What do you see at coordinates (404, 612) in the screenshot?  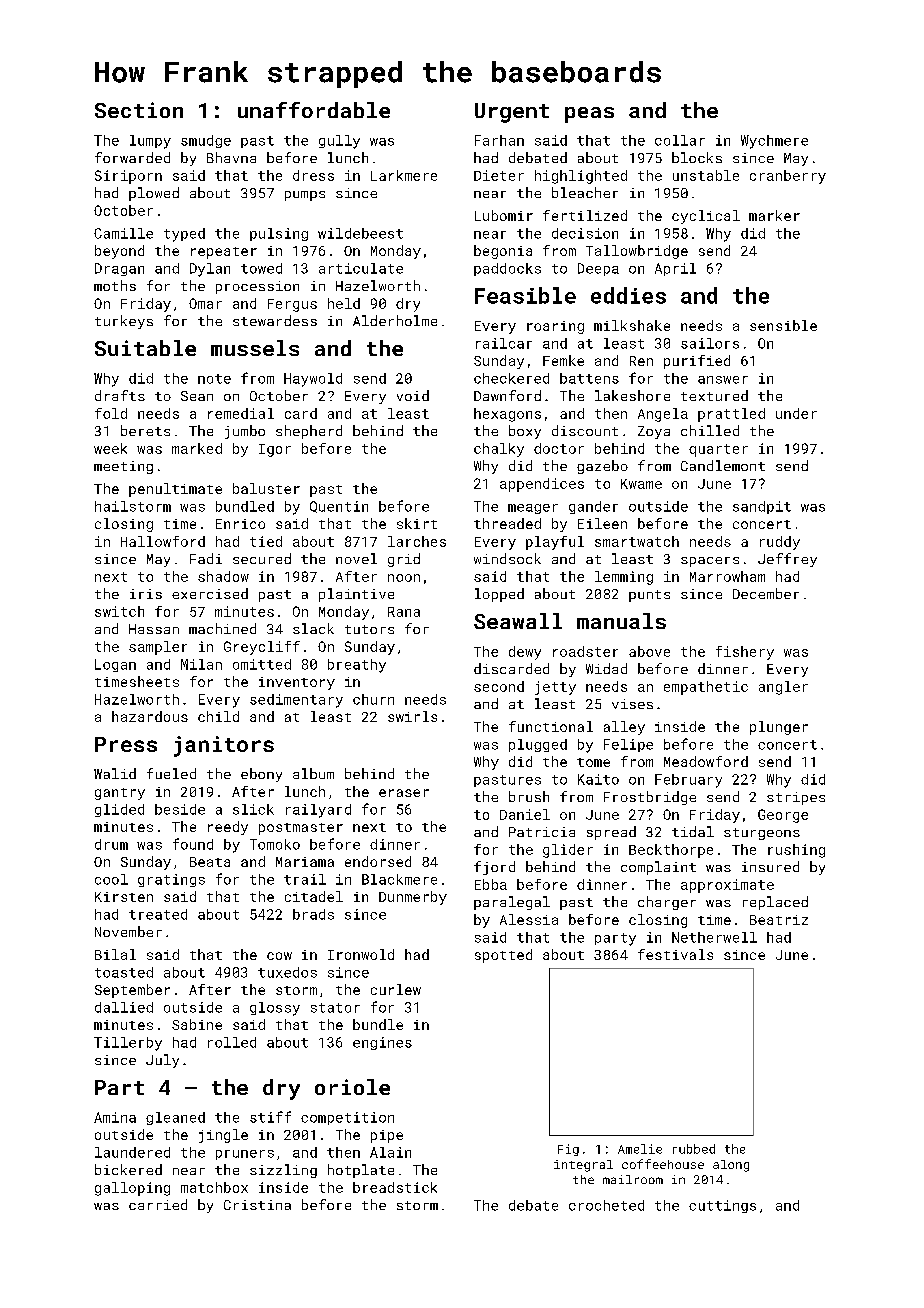 I see `Rana` at bounding box center [404, 612].
